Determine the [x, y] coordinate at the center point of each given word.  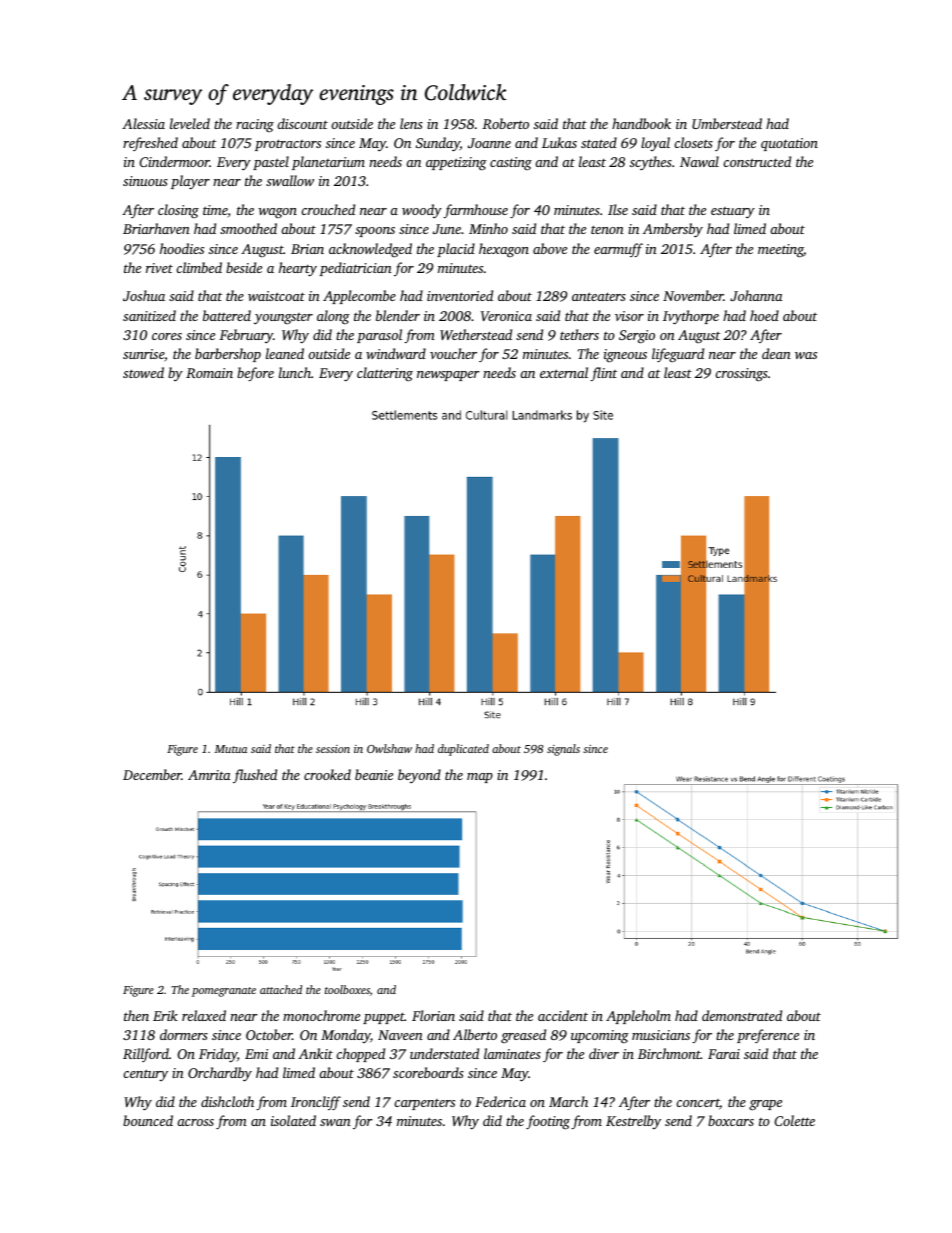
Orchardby [220, 1074]
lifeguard [678, 355]
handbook [641, 123]
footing [548, 1122]
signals [563, 750]
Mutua [231, 749]
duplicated [463, 750]
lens [411, 123]
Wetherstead [476, 334]
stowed [143, 372]
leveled [190, 123]
